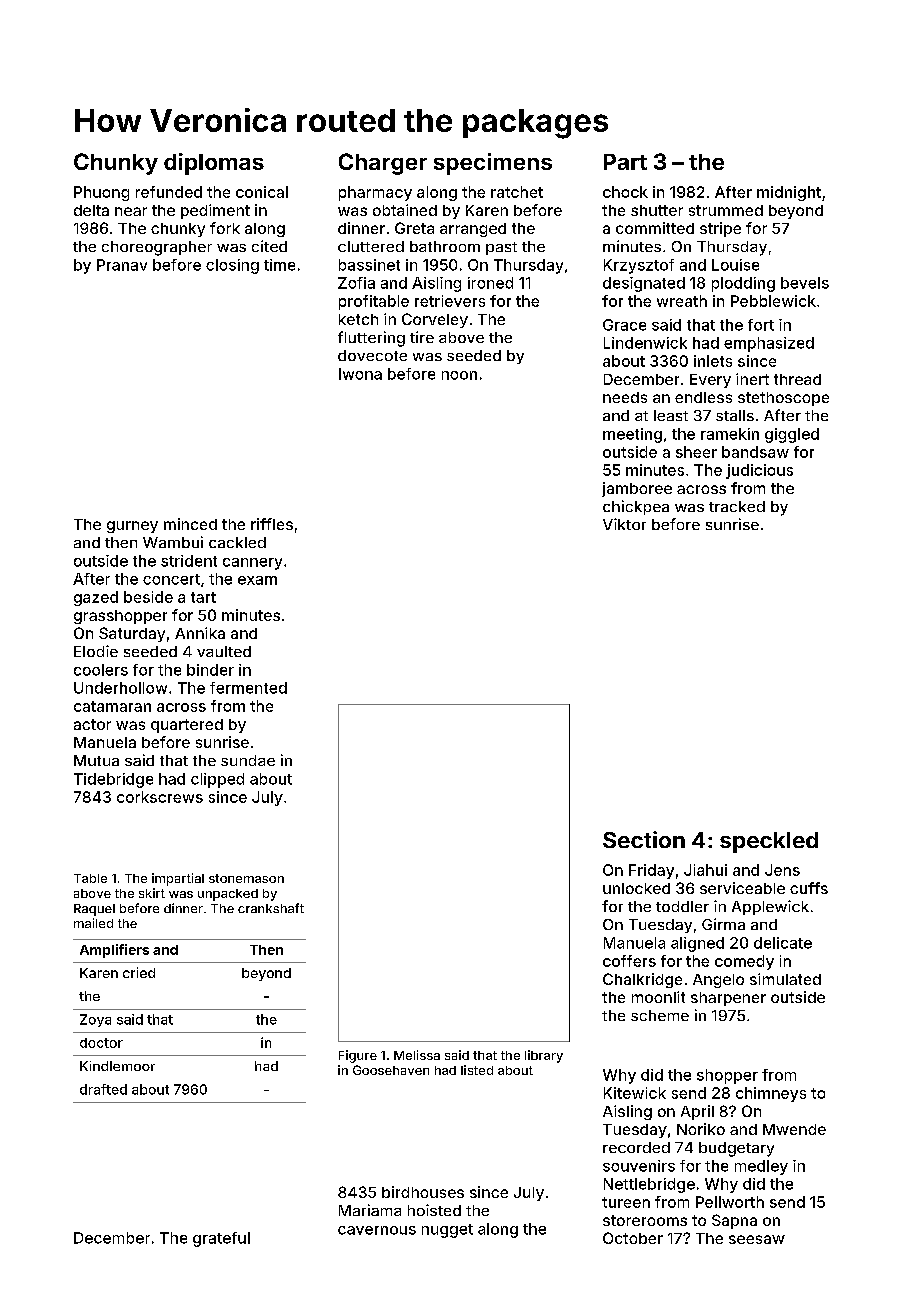  I want to click on Phuong, so click(101, 193).
